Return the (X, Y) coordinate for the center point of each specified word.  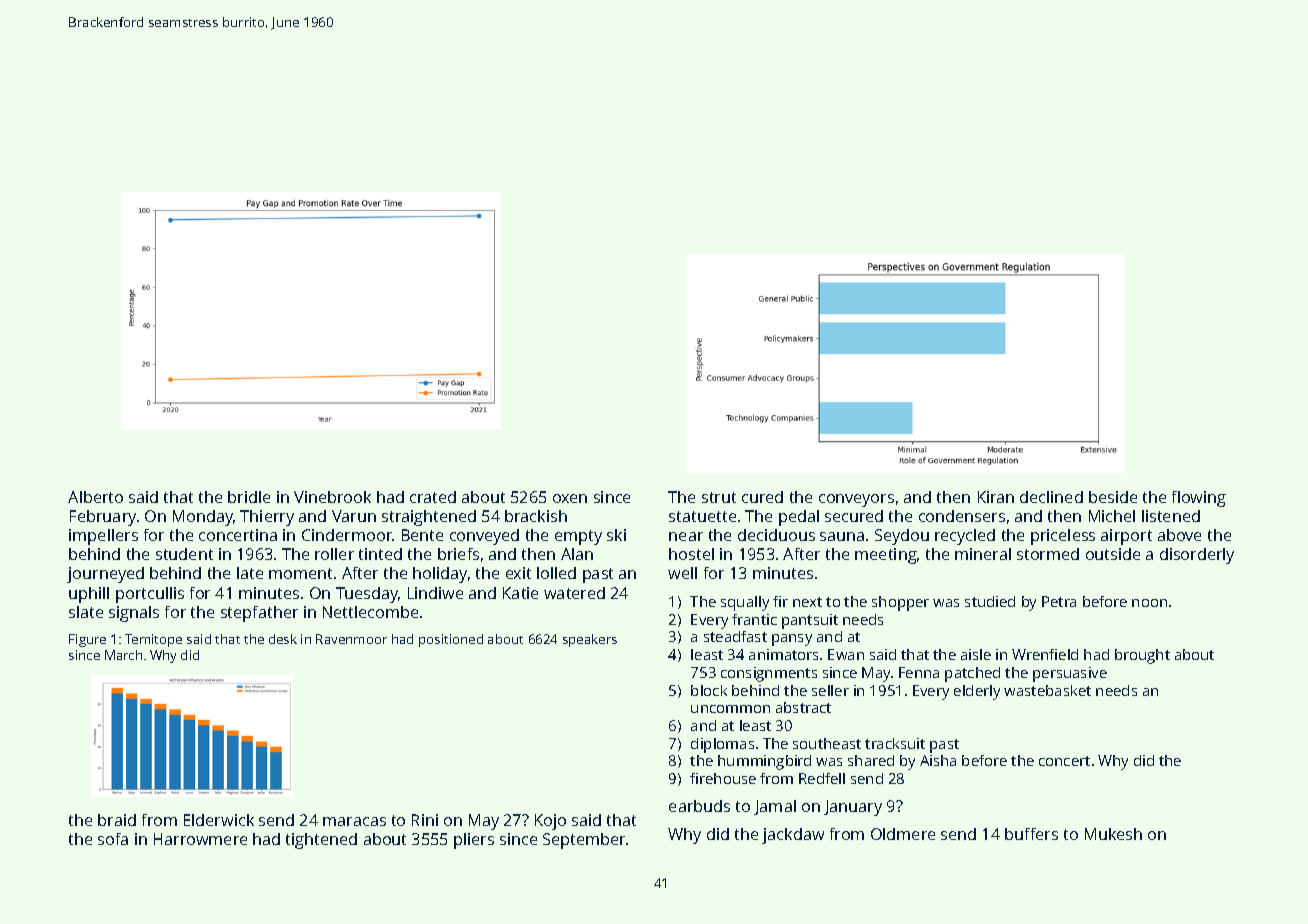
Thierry (267, 518)
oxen (570, 498)
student (184, 554)
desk (283, 639)
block (709, 690)
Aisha (938, 760)
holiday (440, 575)
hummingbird (764, 762)
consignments (769, 674)
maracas (354, 821)
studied (990, 601)
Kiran (996, 497)
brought (1142, 656)
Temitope (153, 640)
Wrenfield (1045, 654)
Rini (425, 820)
